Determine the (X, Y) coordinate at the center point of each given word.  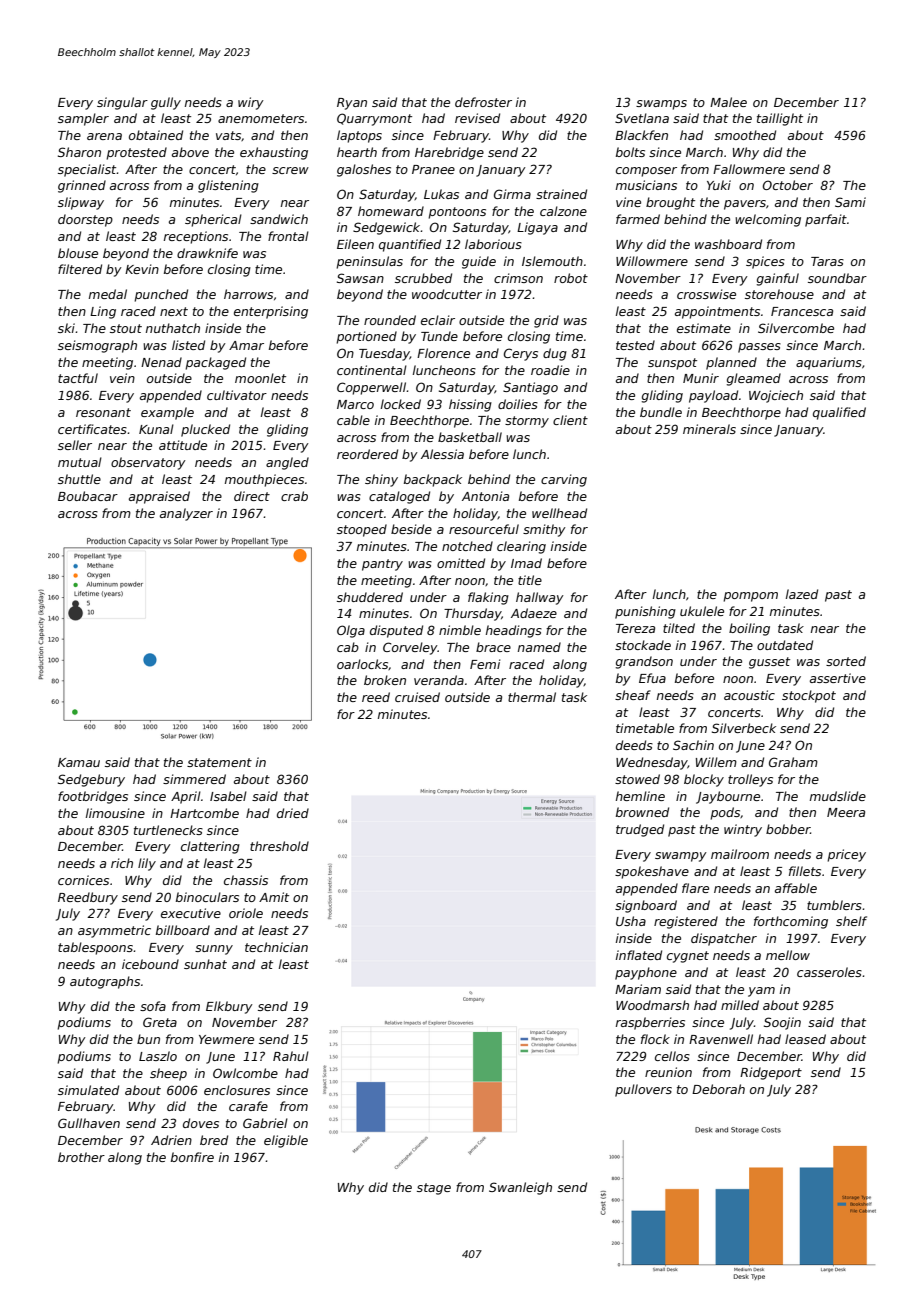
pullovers (643, 1090)
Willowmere (652, 261)
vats (228, 135)
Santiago (530, 388)
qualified (839, 413)
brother (81, 1157)
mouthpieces (264, 480)
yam (761, 992)
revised (477, 118)
